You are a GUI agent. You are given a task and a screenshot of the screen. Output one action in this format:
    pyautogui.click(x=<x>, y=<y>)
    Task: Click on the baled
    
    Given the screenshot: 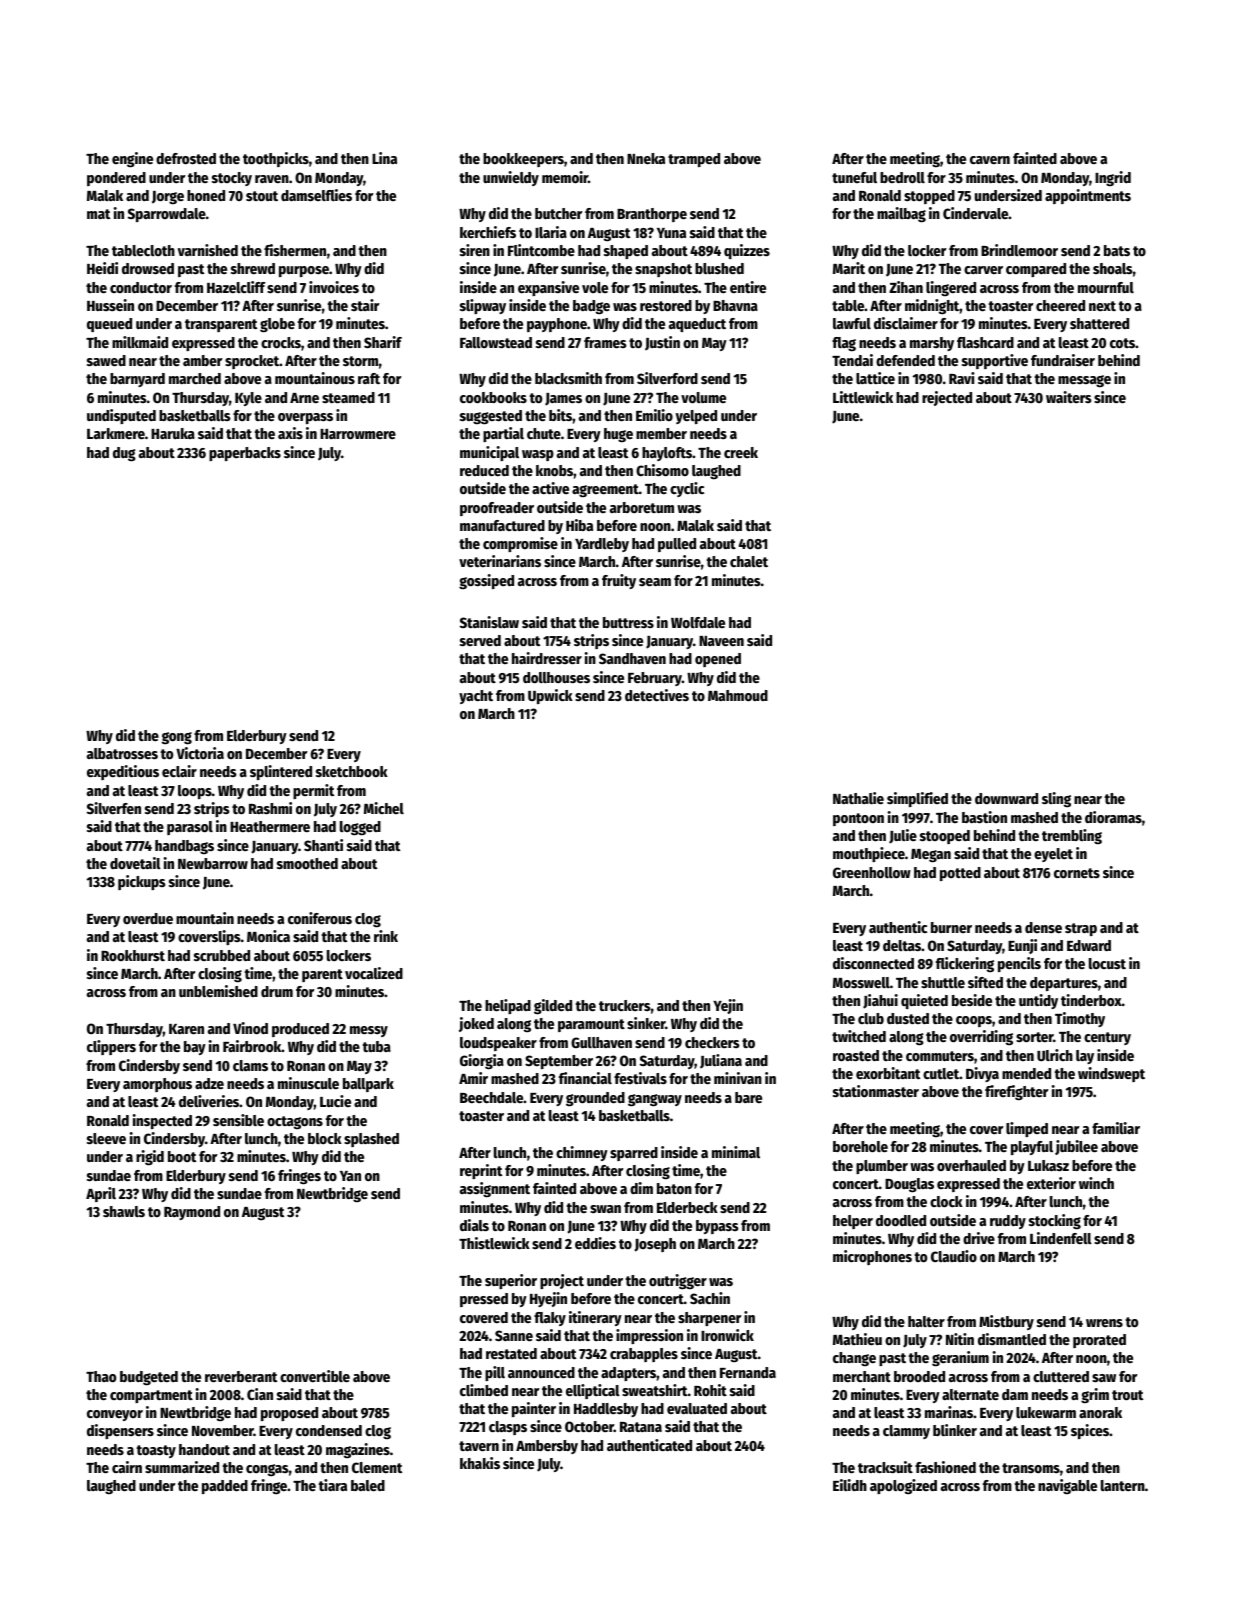 What is the action you would take?
    pyautogui.click(x=368, y=1485)
